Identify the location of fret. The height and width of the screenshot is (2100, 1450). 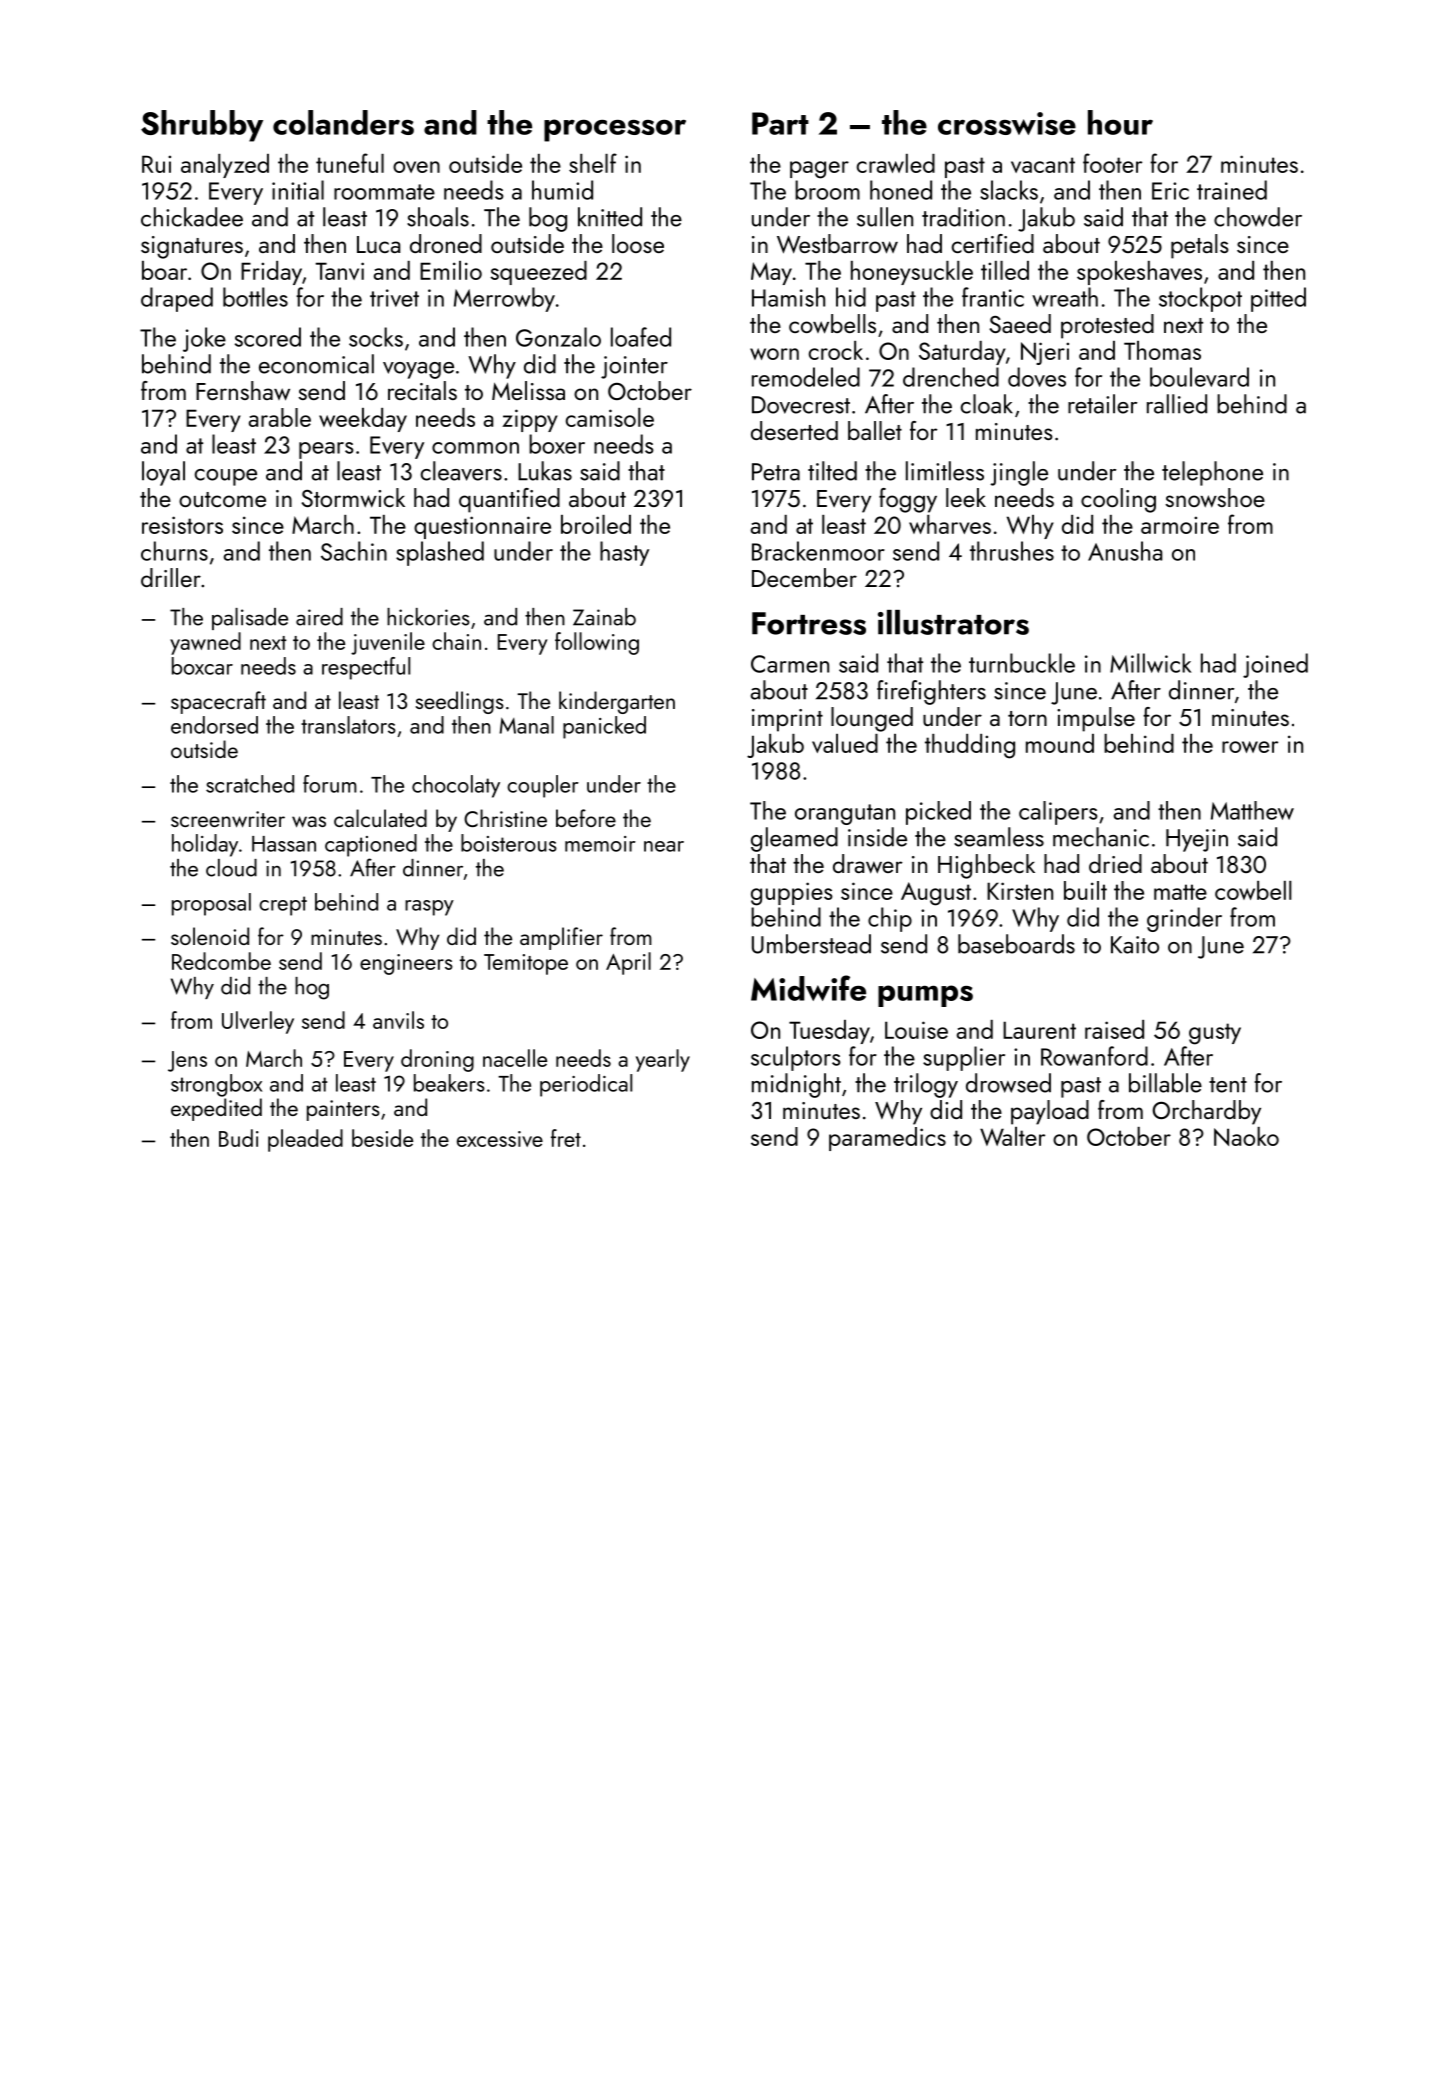
(566, 1138).
